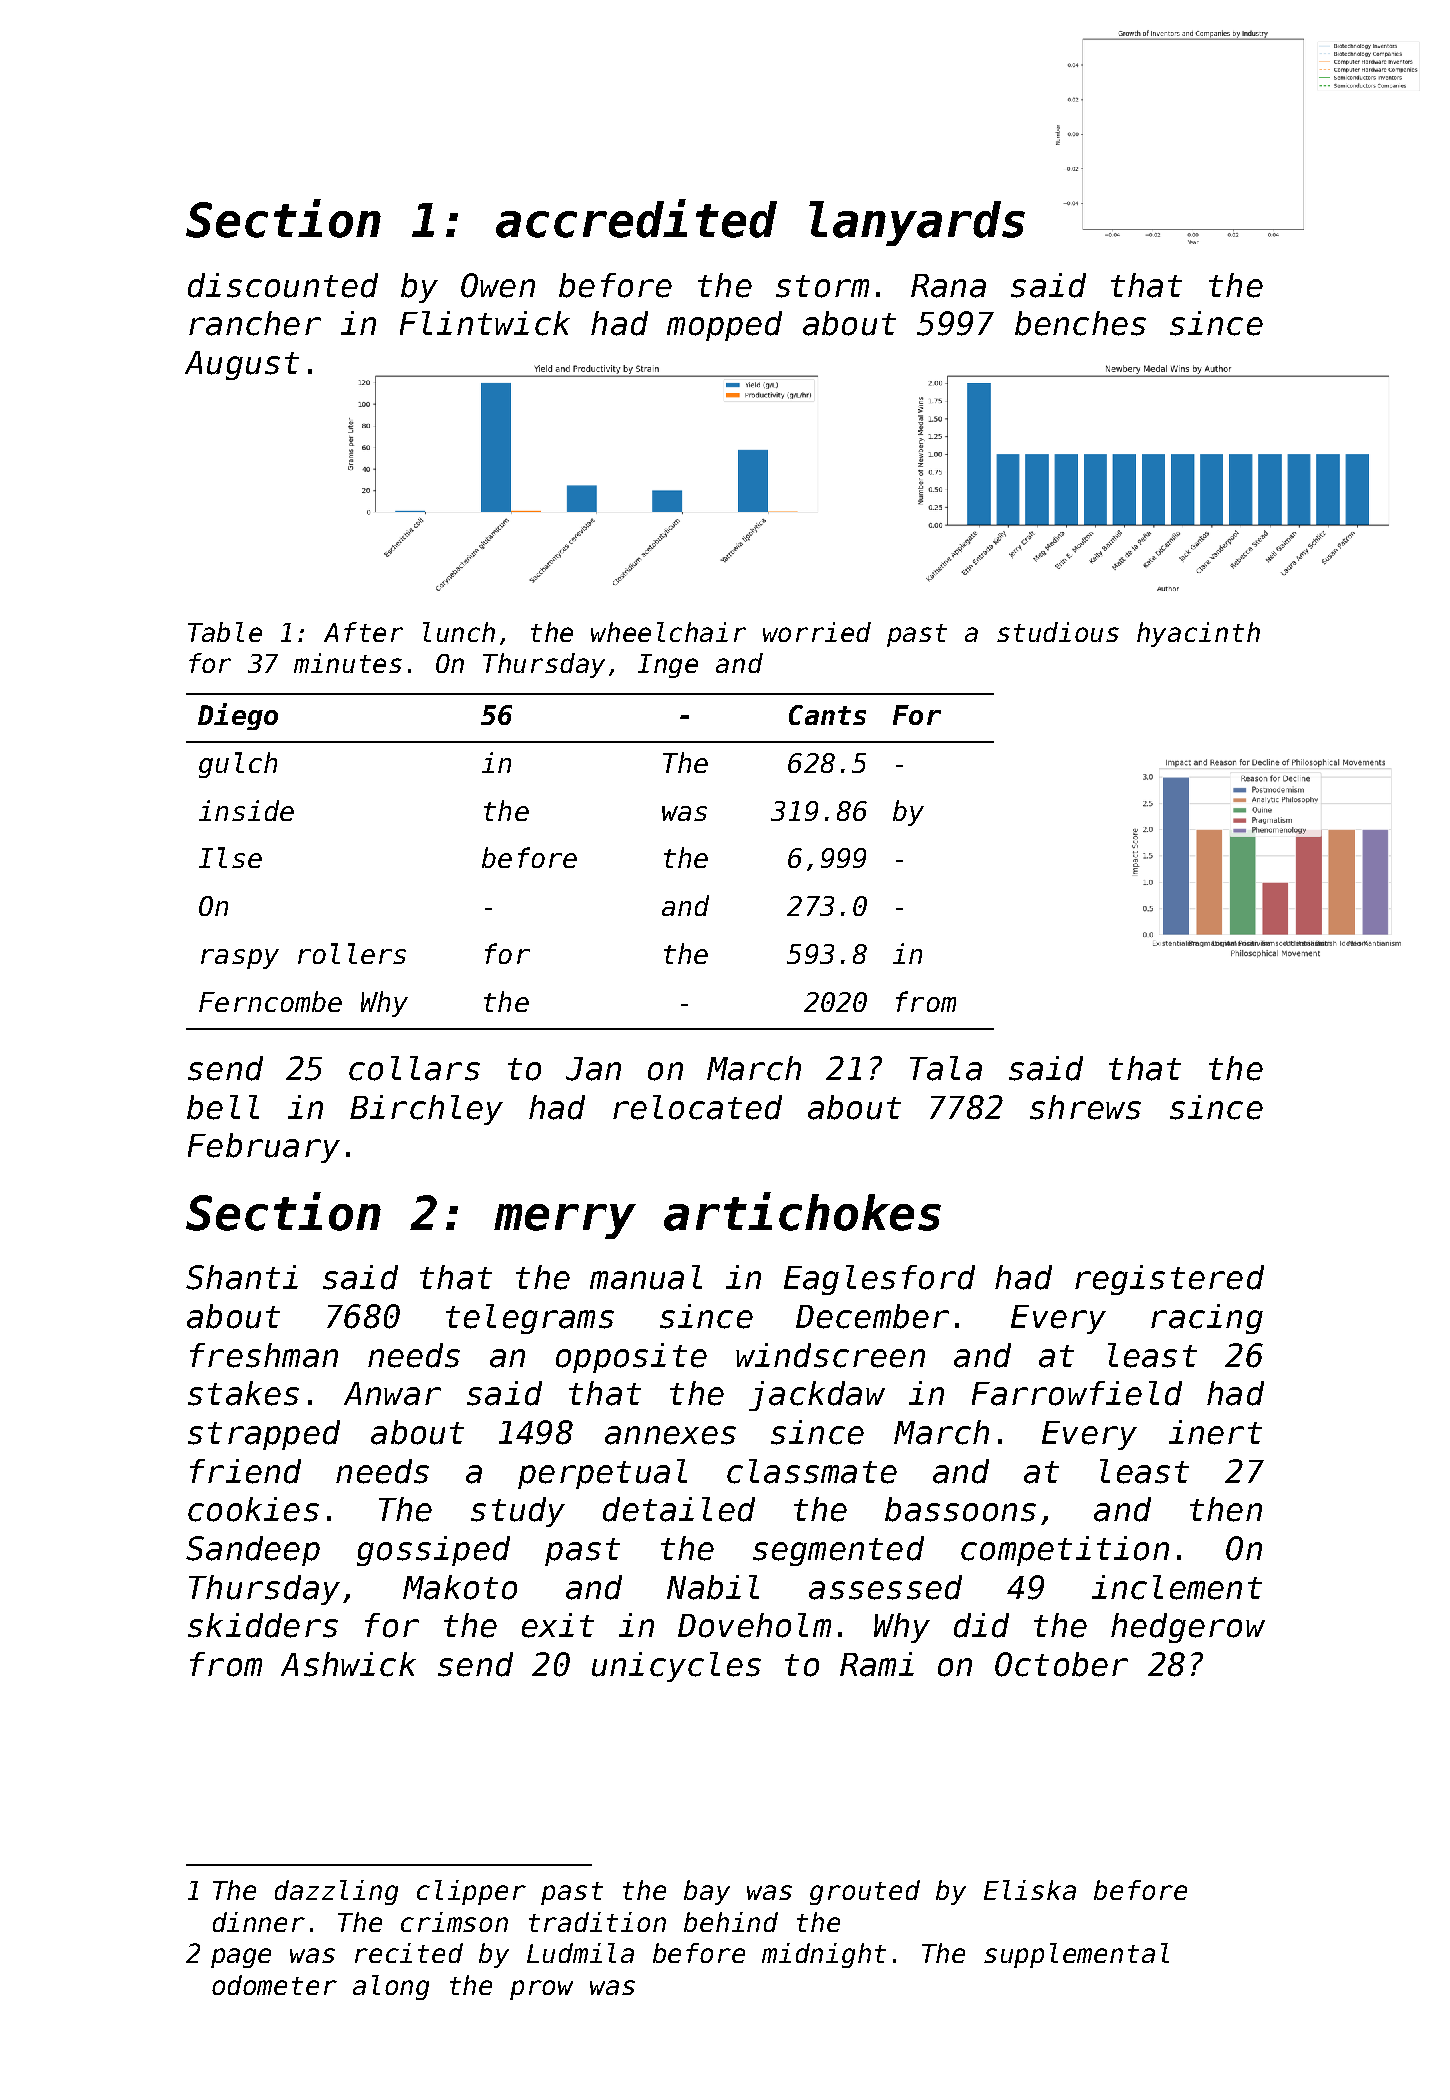 Image resolution: width=1450 pixels, height=2100 pixels. I want to click on discounted, so click(283, 285).
